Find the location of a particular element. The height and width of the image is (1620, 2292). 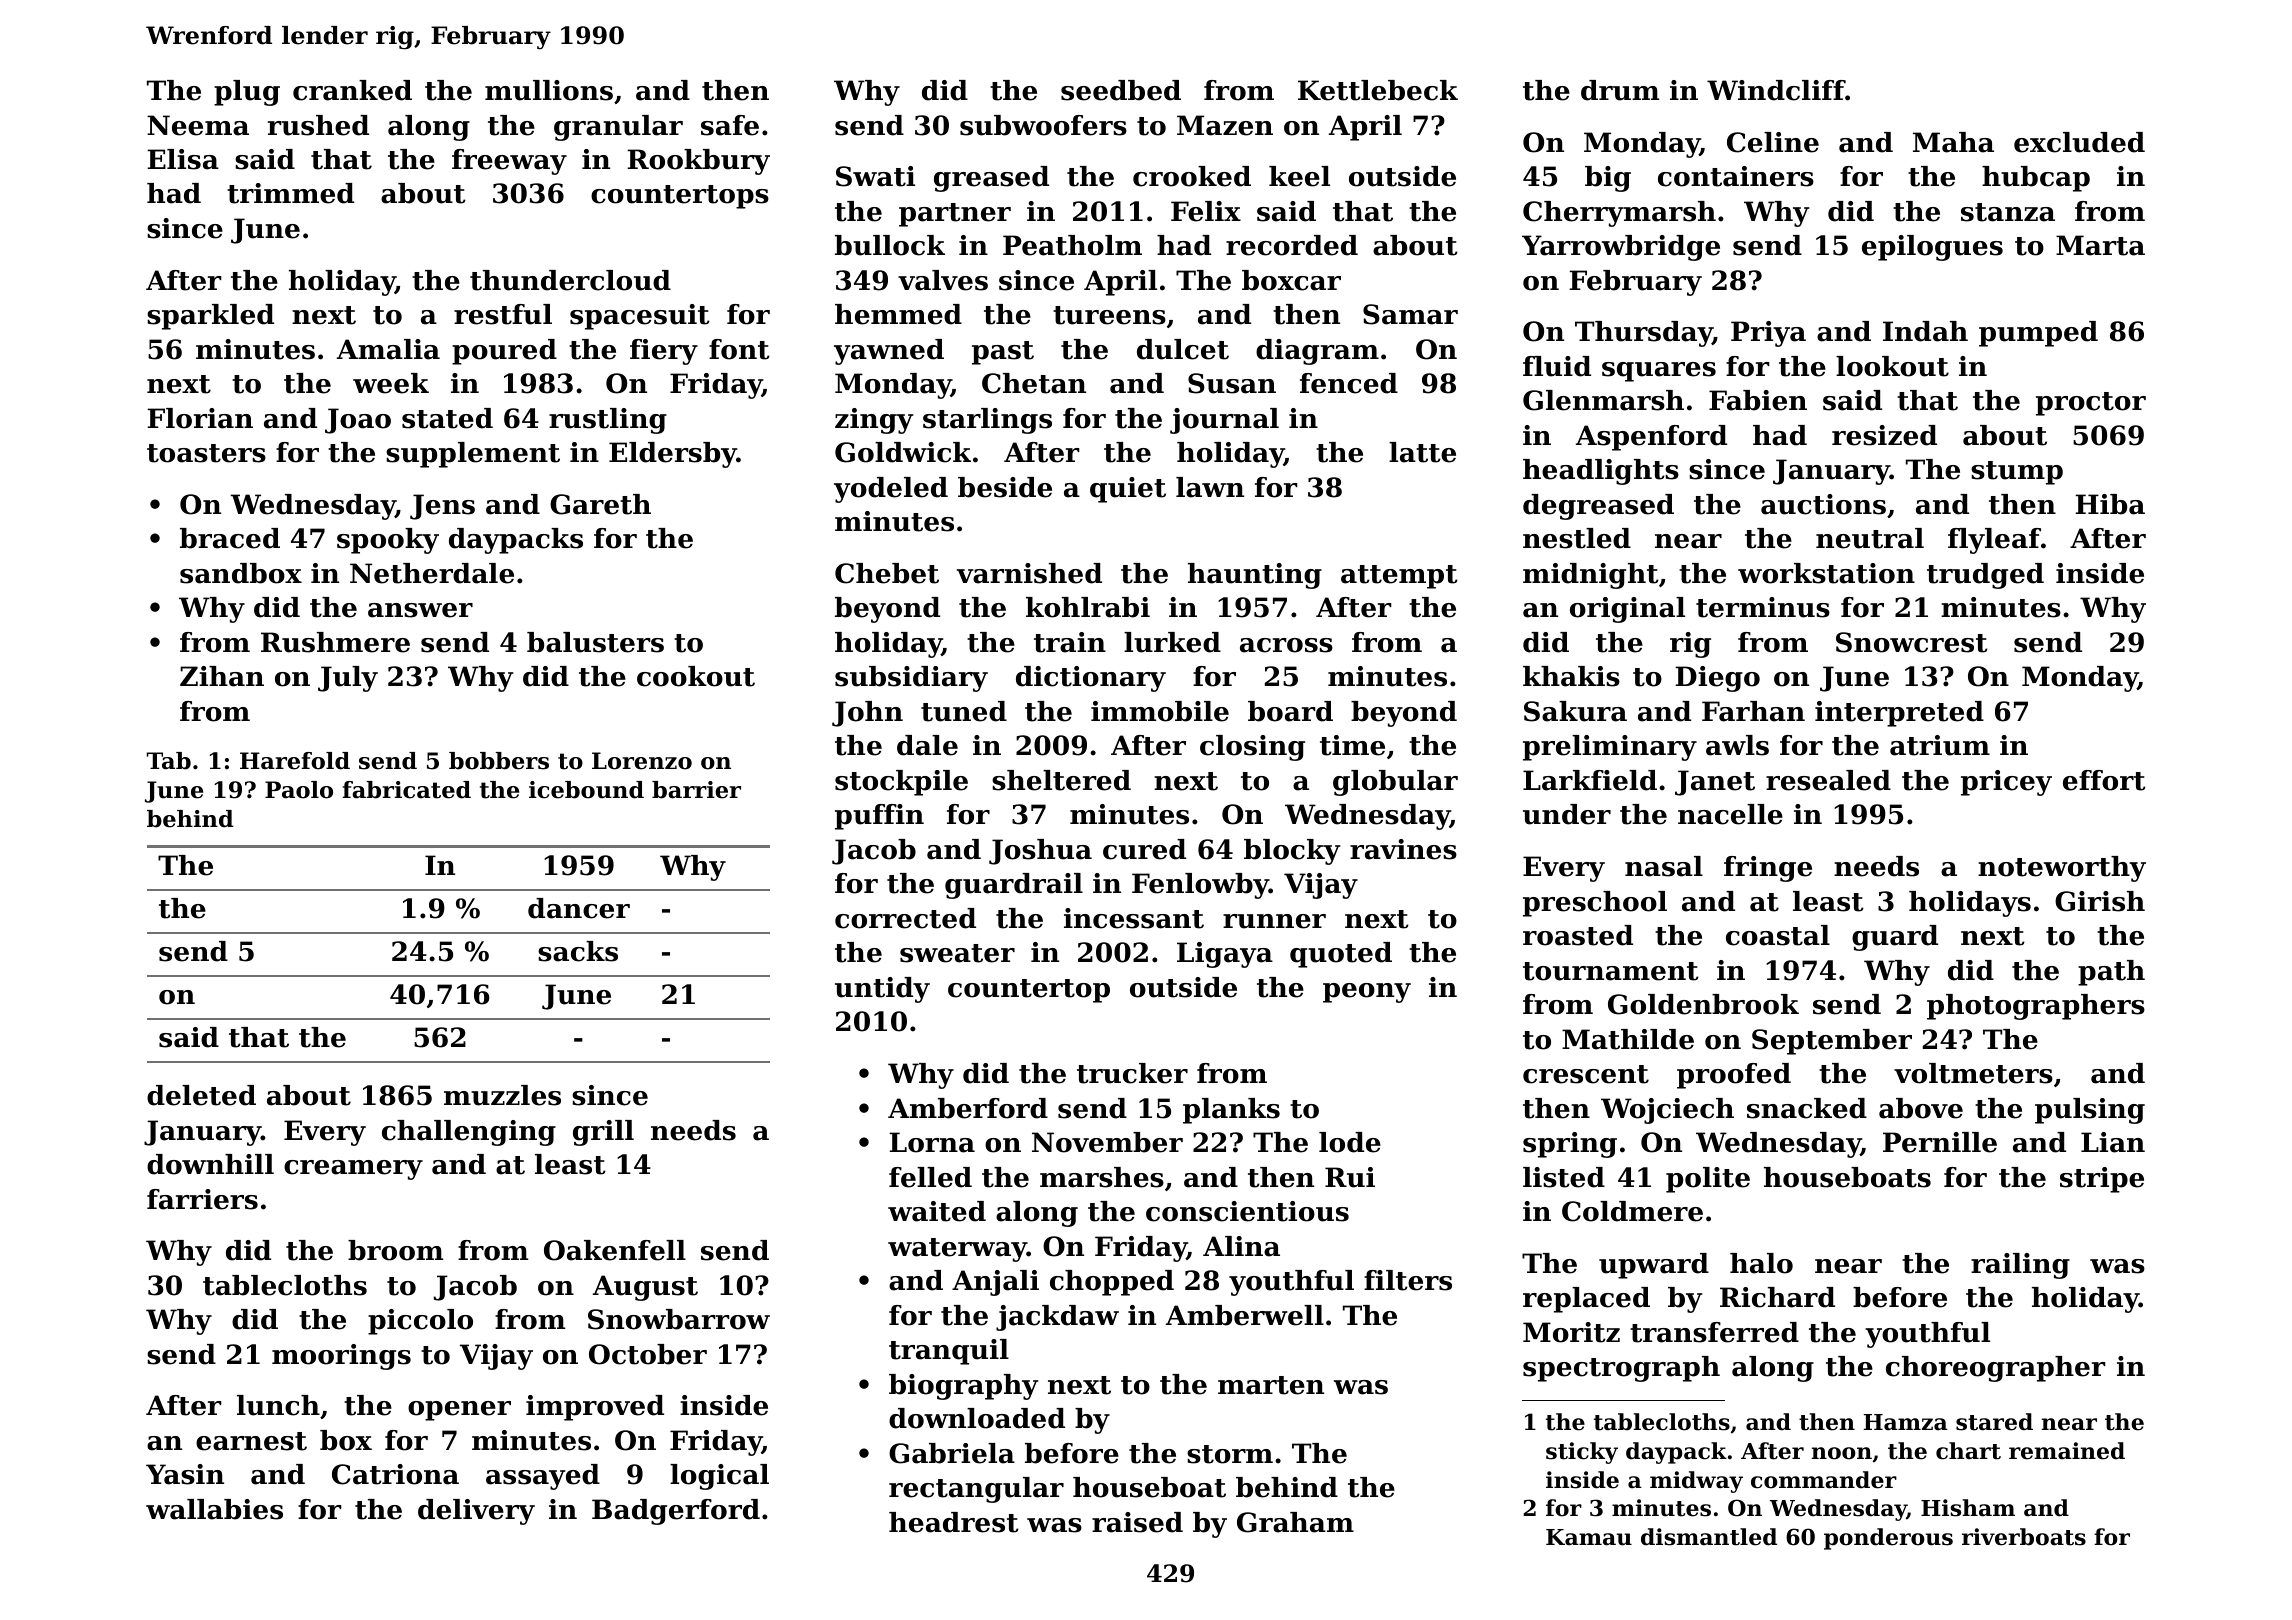

lookout is located at coordinates (1892, 366).
